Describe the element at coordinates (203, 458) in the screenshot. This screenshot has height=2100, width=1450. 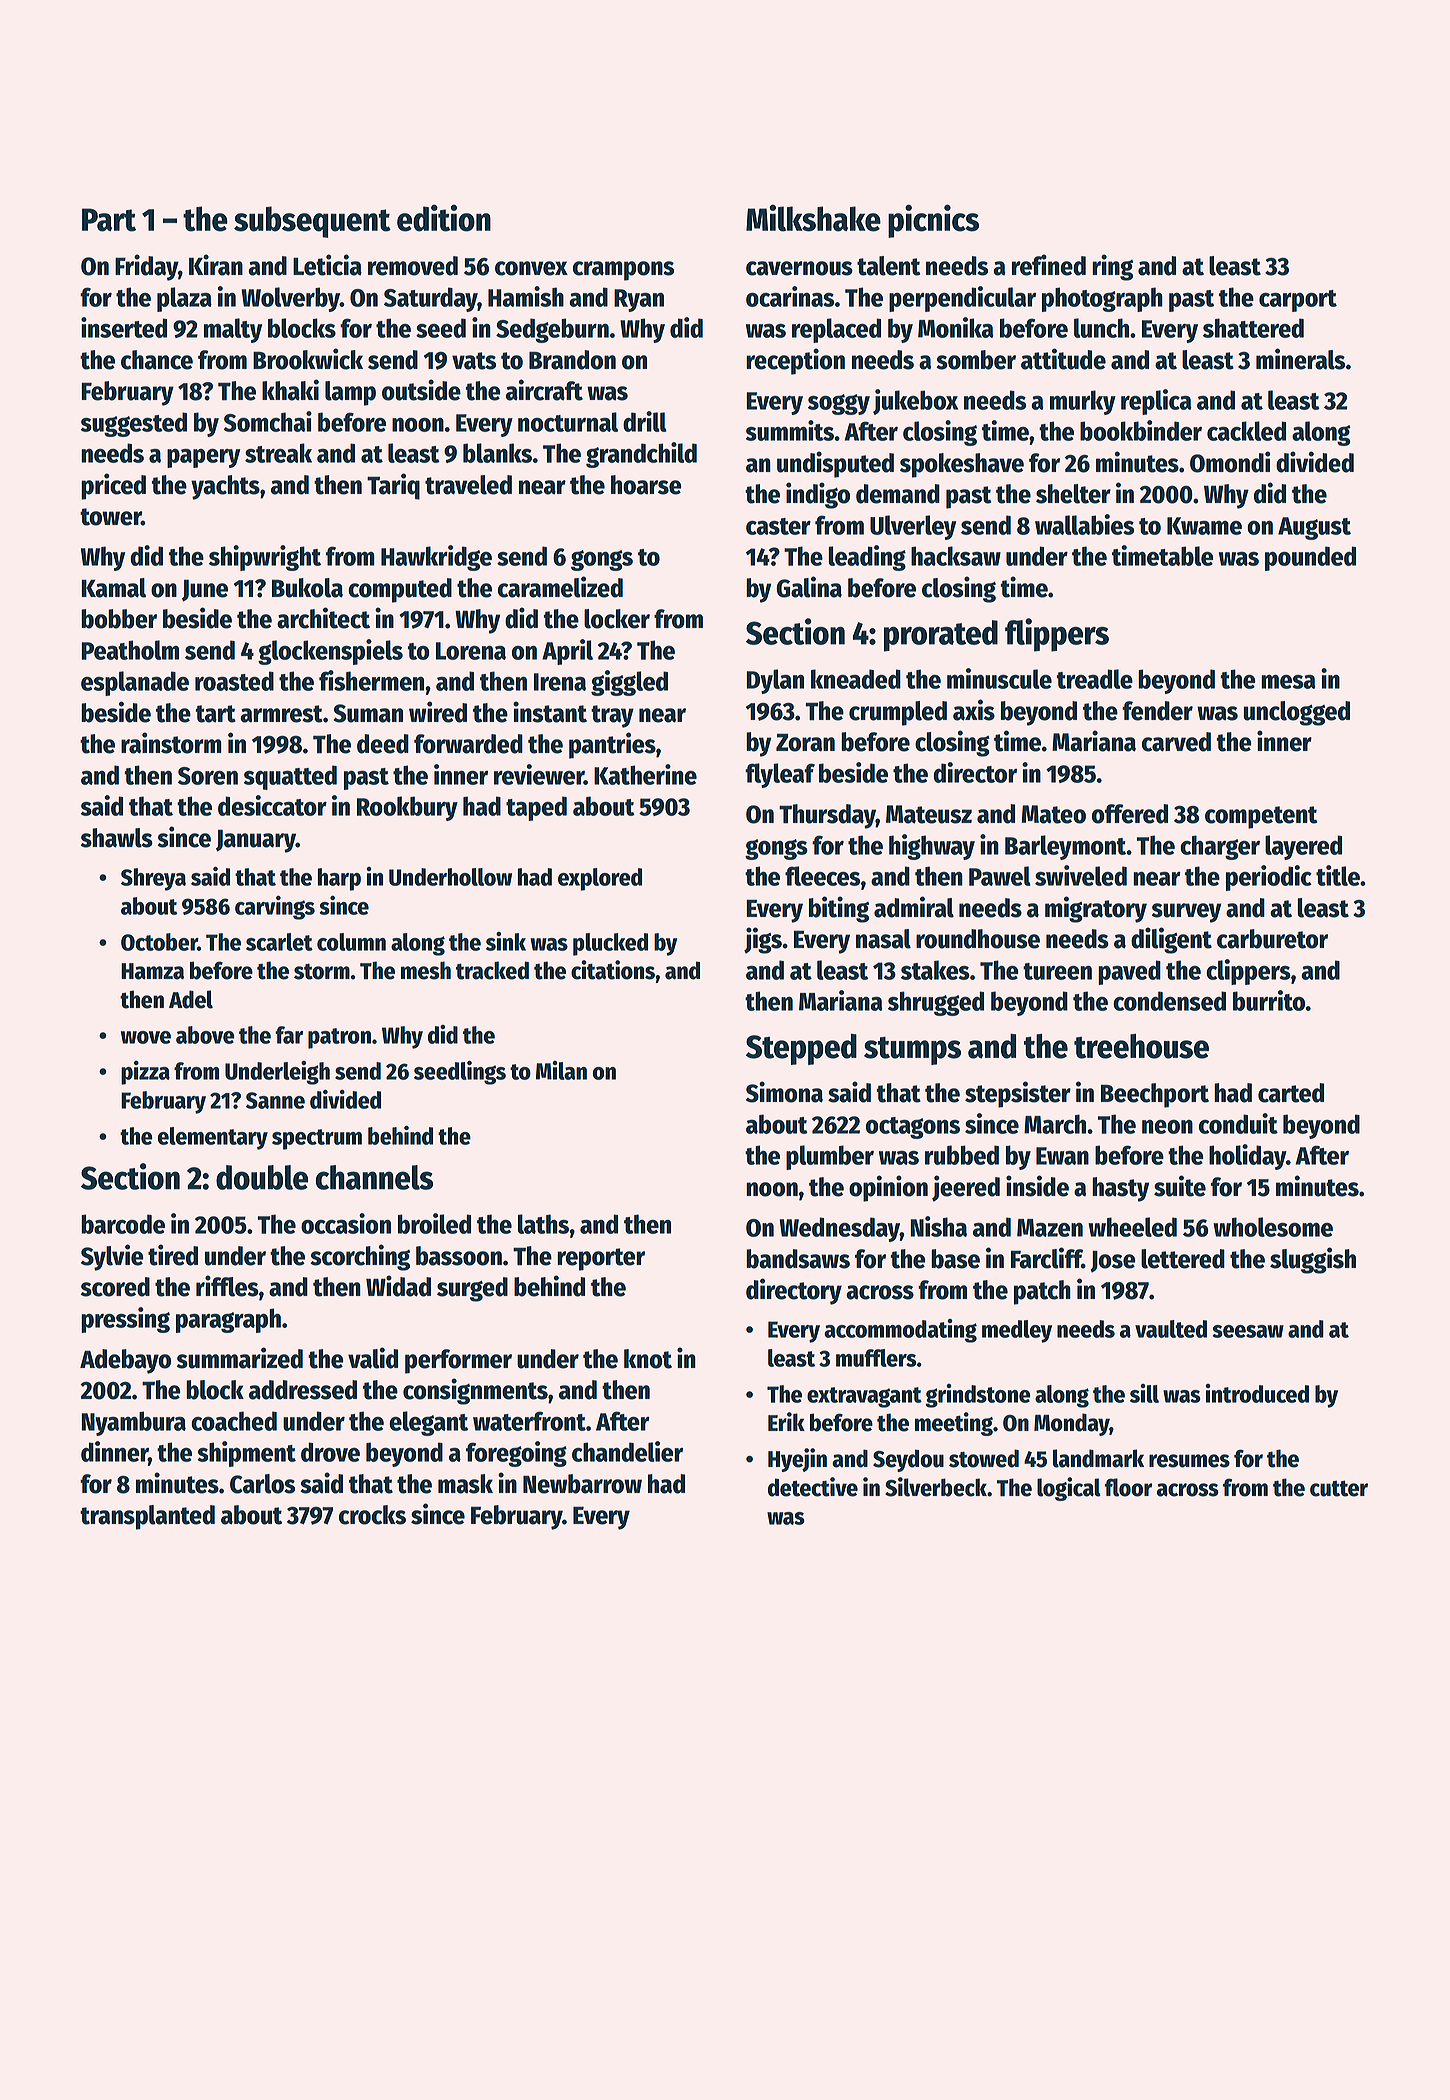
I see `papery` at that location.
